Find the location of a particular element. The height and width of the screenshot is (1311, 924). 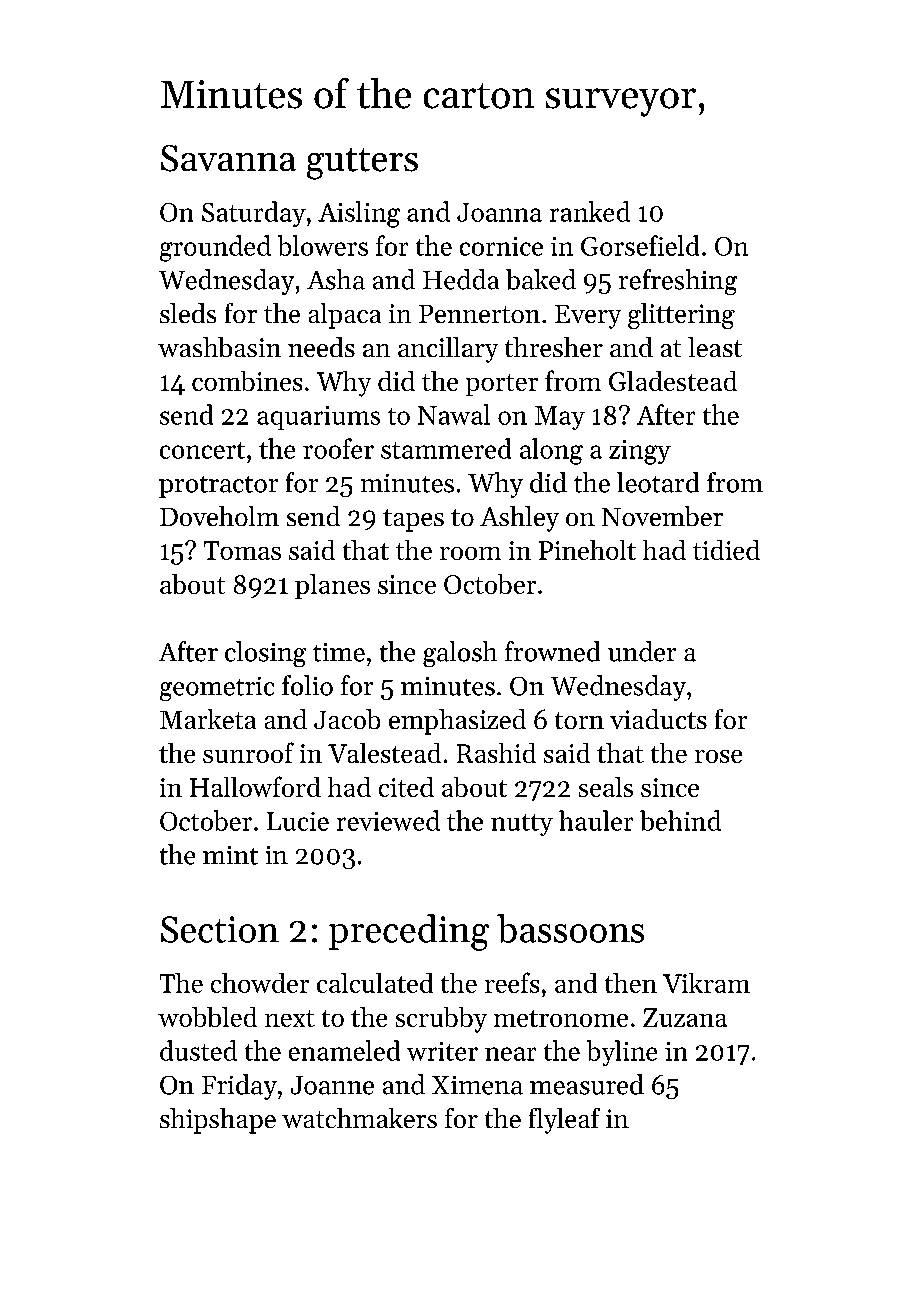

Section is located at coordinates (220, 929).
